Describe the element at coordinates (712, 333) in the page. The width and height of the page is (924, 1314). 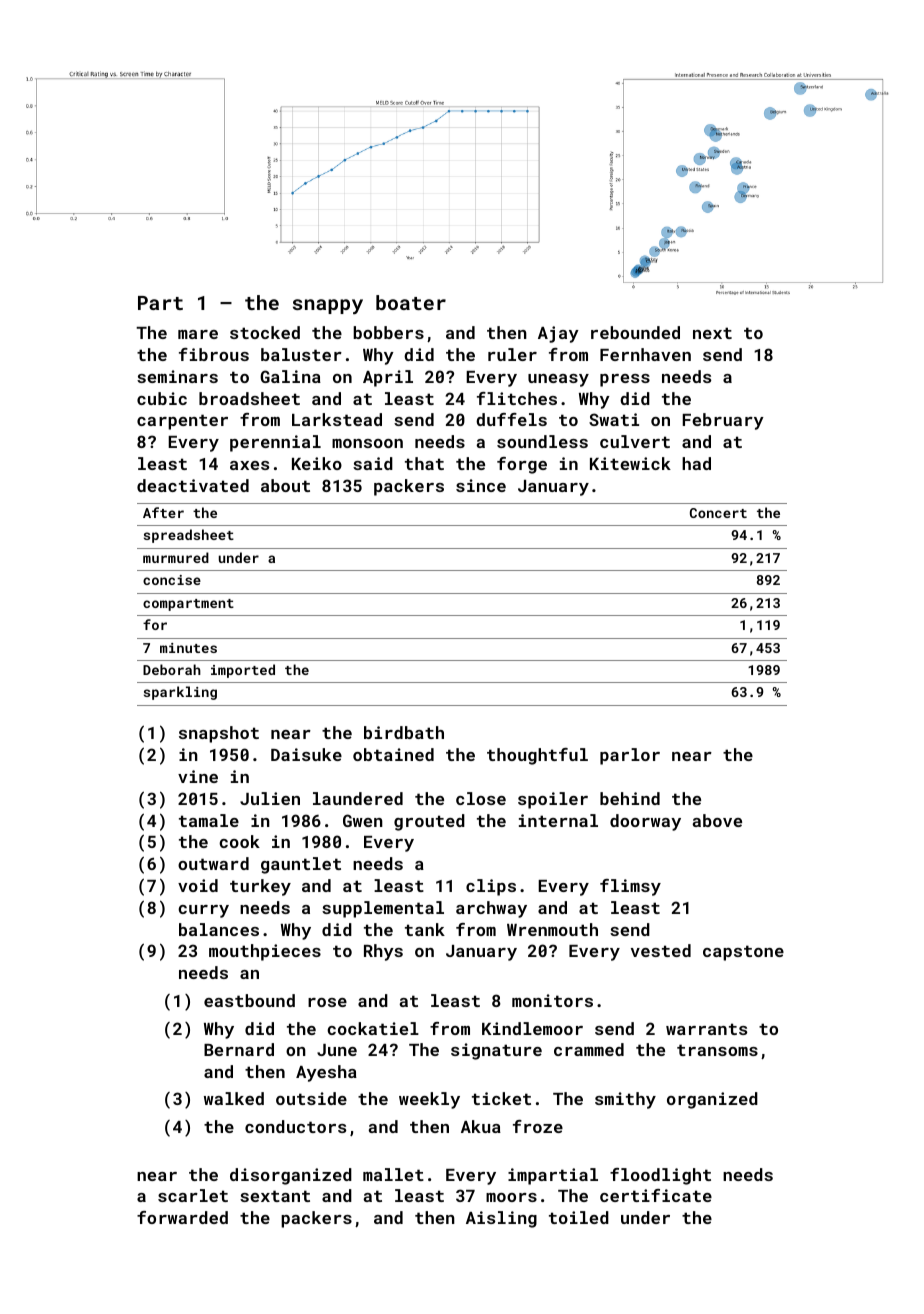
I see `next` at that location.
